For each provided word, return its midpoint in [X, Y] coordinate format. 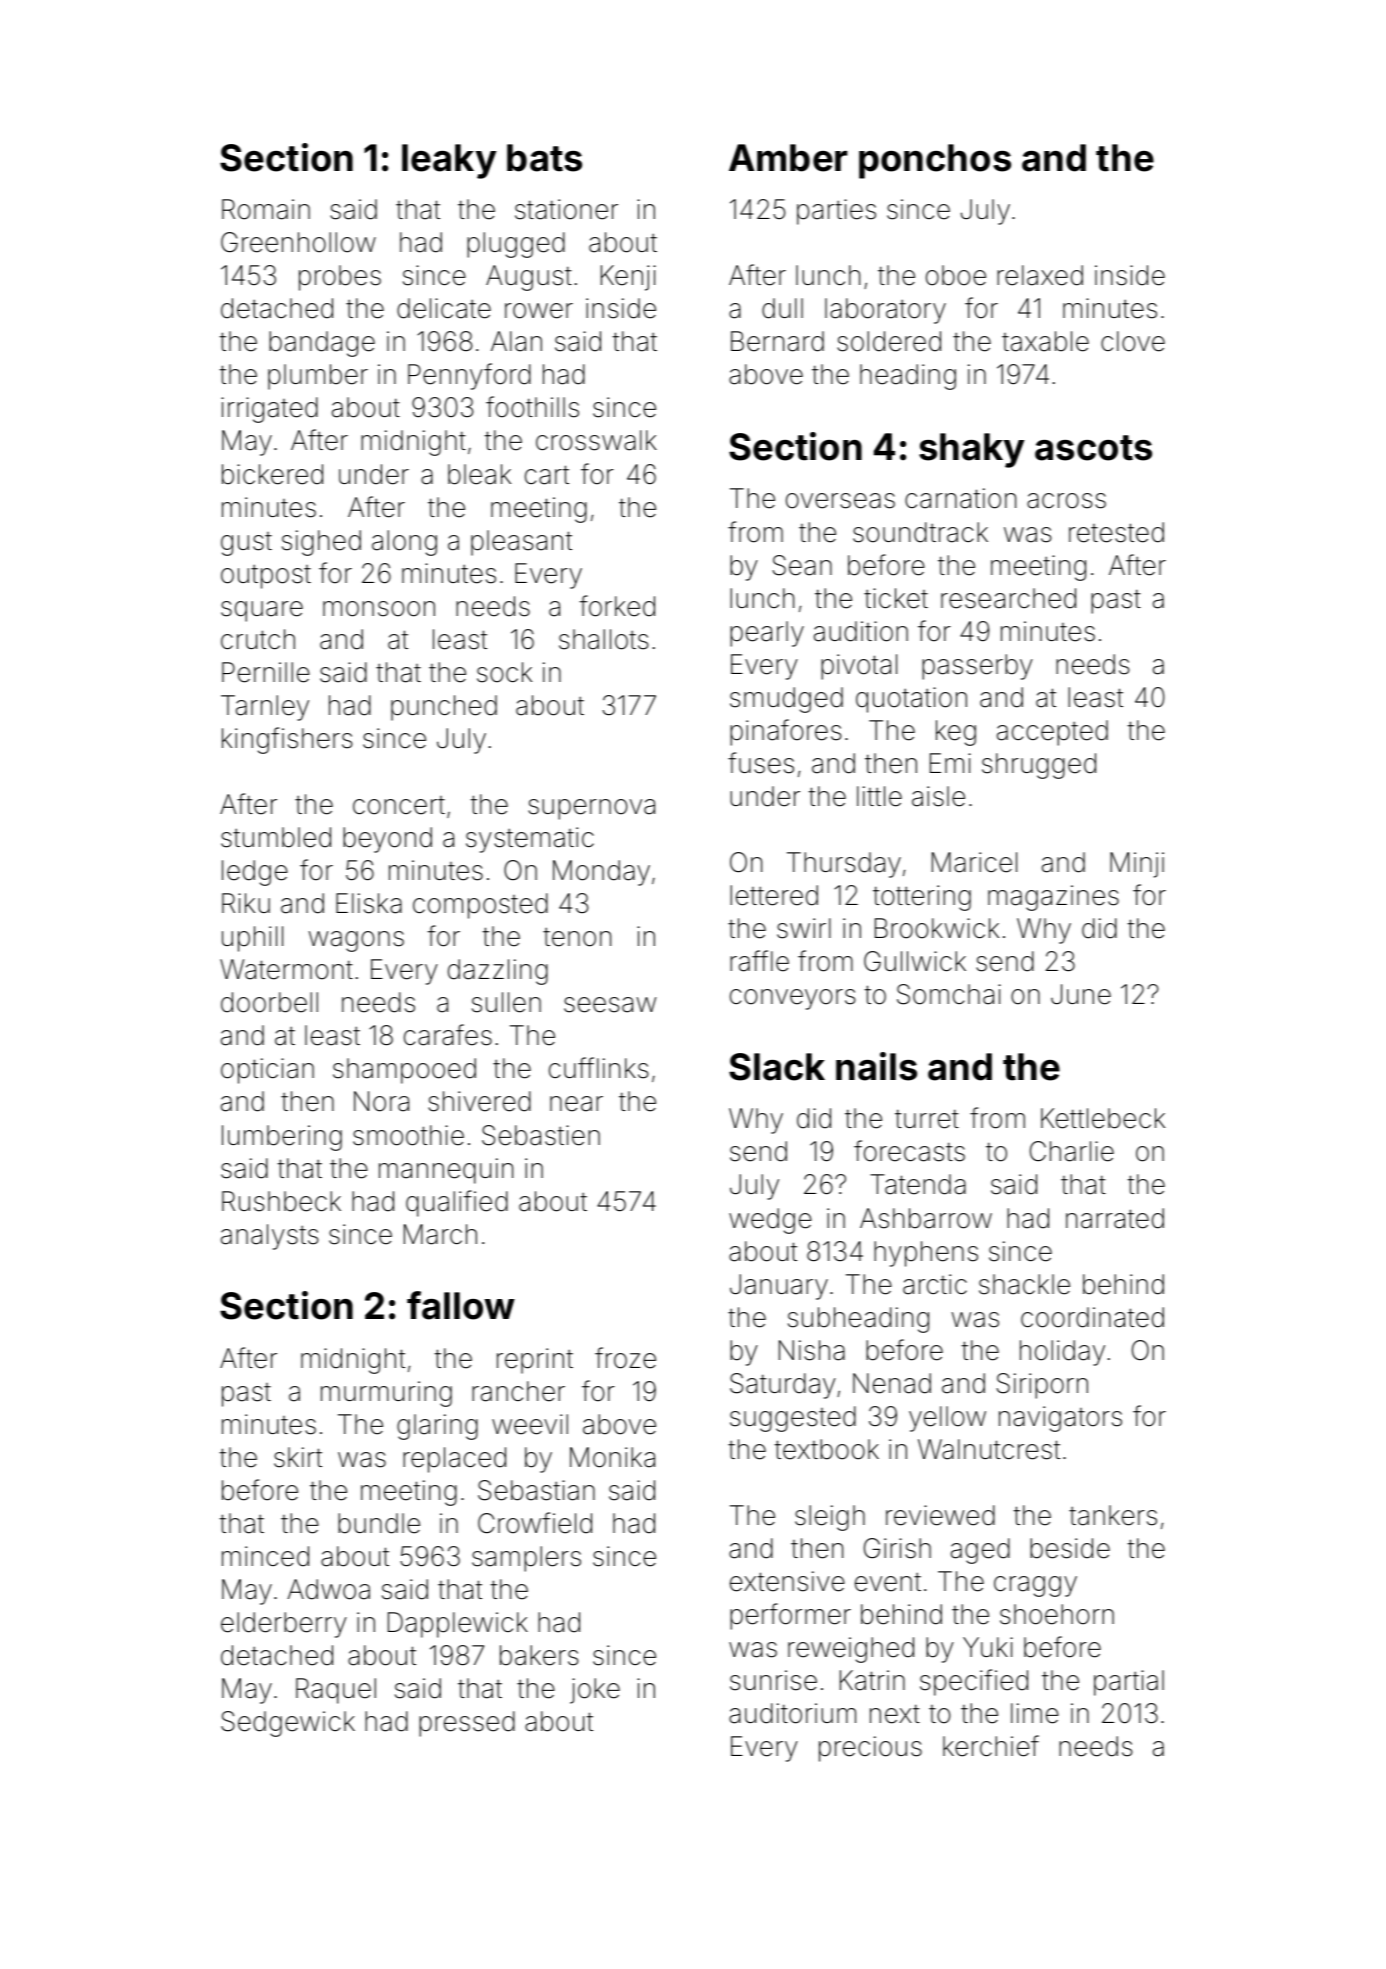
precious [870, 1749]
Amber [788, 158]
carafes [448, 1035]
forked [617, 606]
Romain [266, 209]
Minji [1137, 865]
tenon [577, 937]
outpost [266, 576]
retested [1116, 532]
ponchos [935, 161]
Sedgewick [288, 1724]
